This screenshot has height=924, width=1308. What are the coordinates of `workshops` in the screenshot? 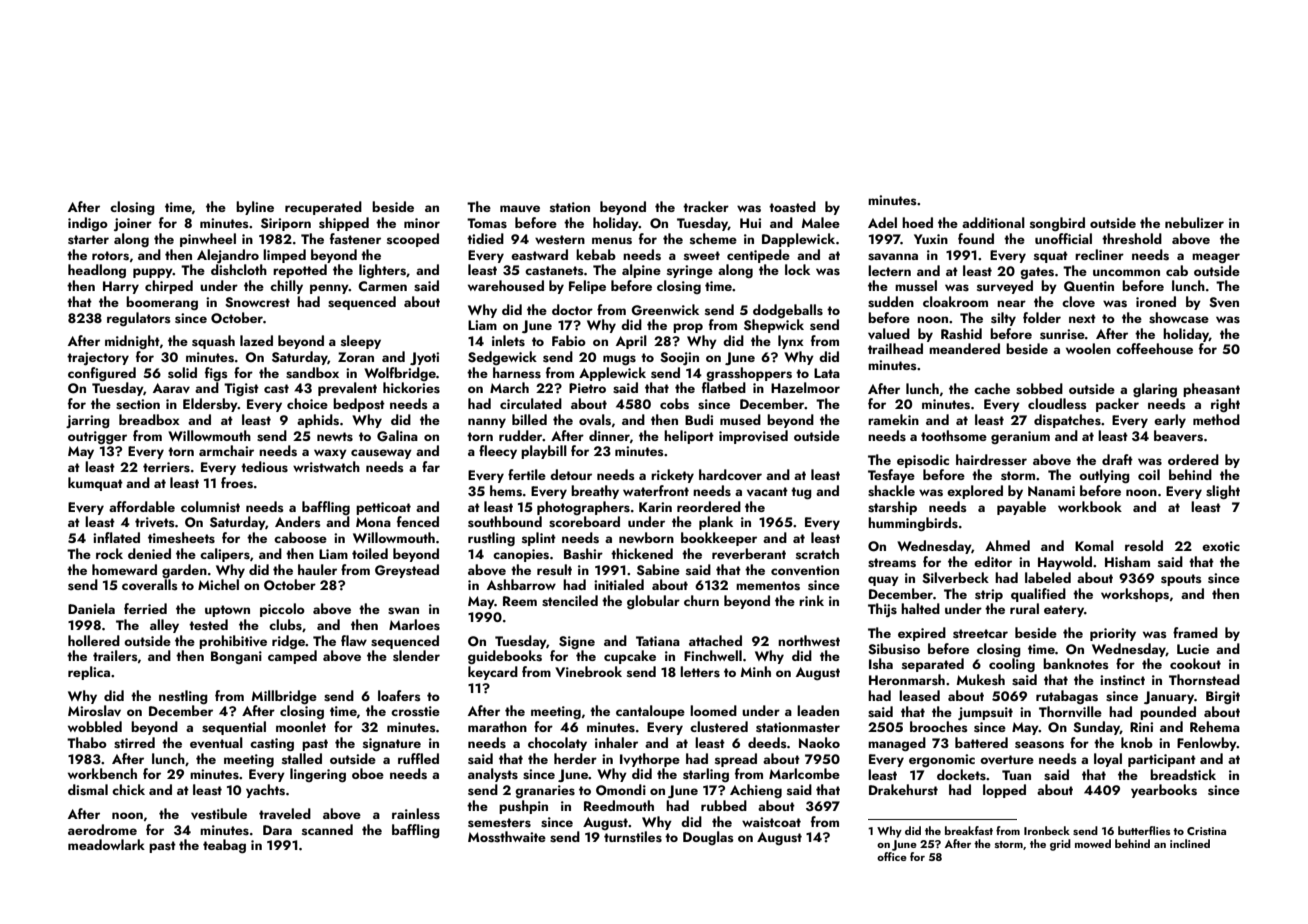 It's located at (1135, 595).
